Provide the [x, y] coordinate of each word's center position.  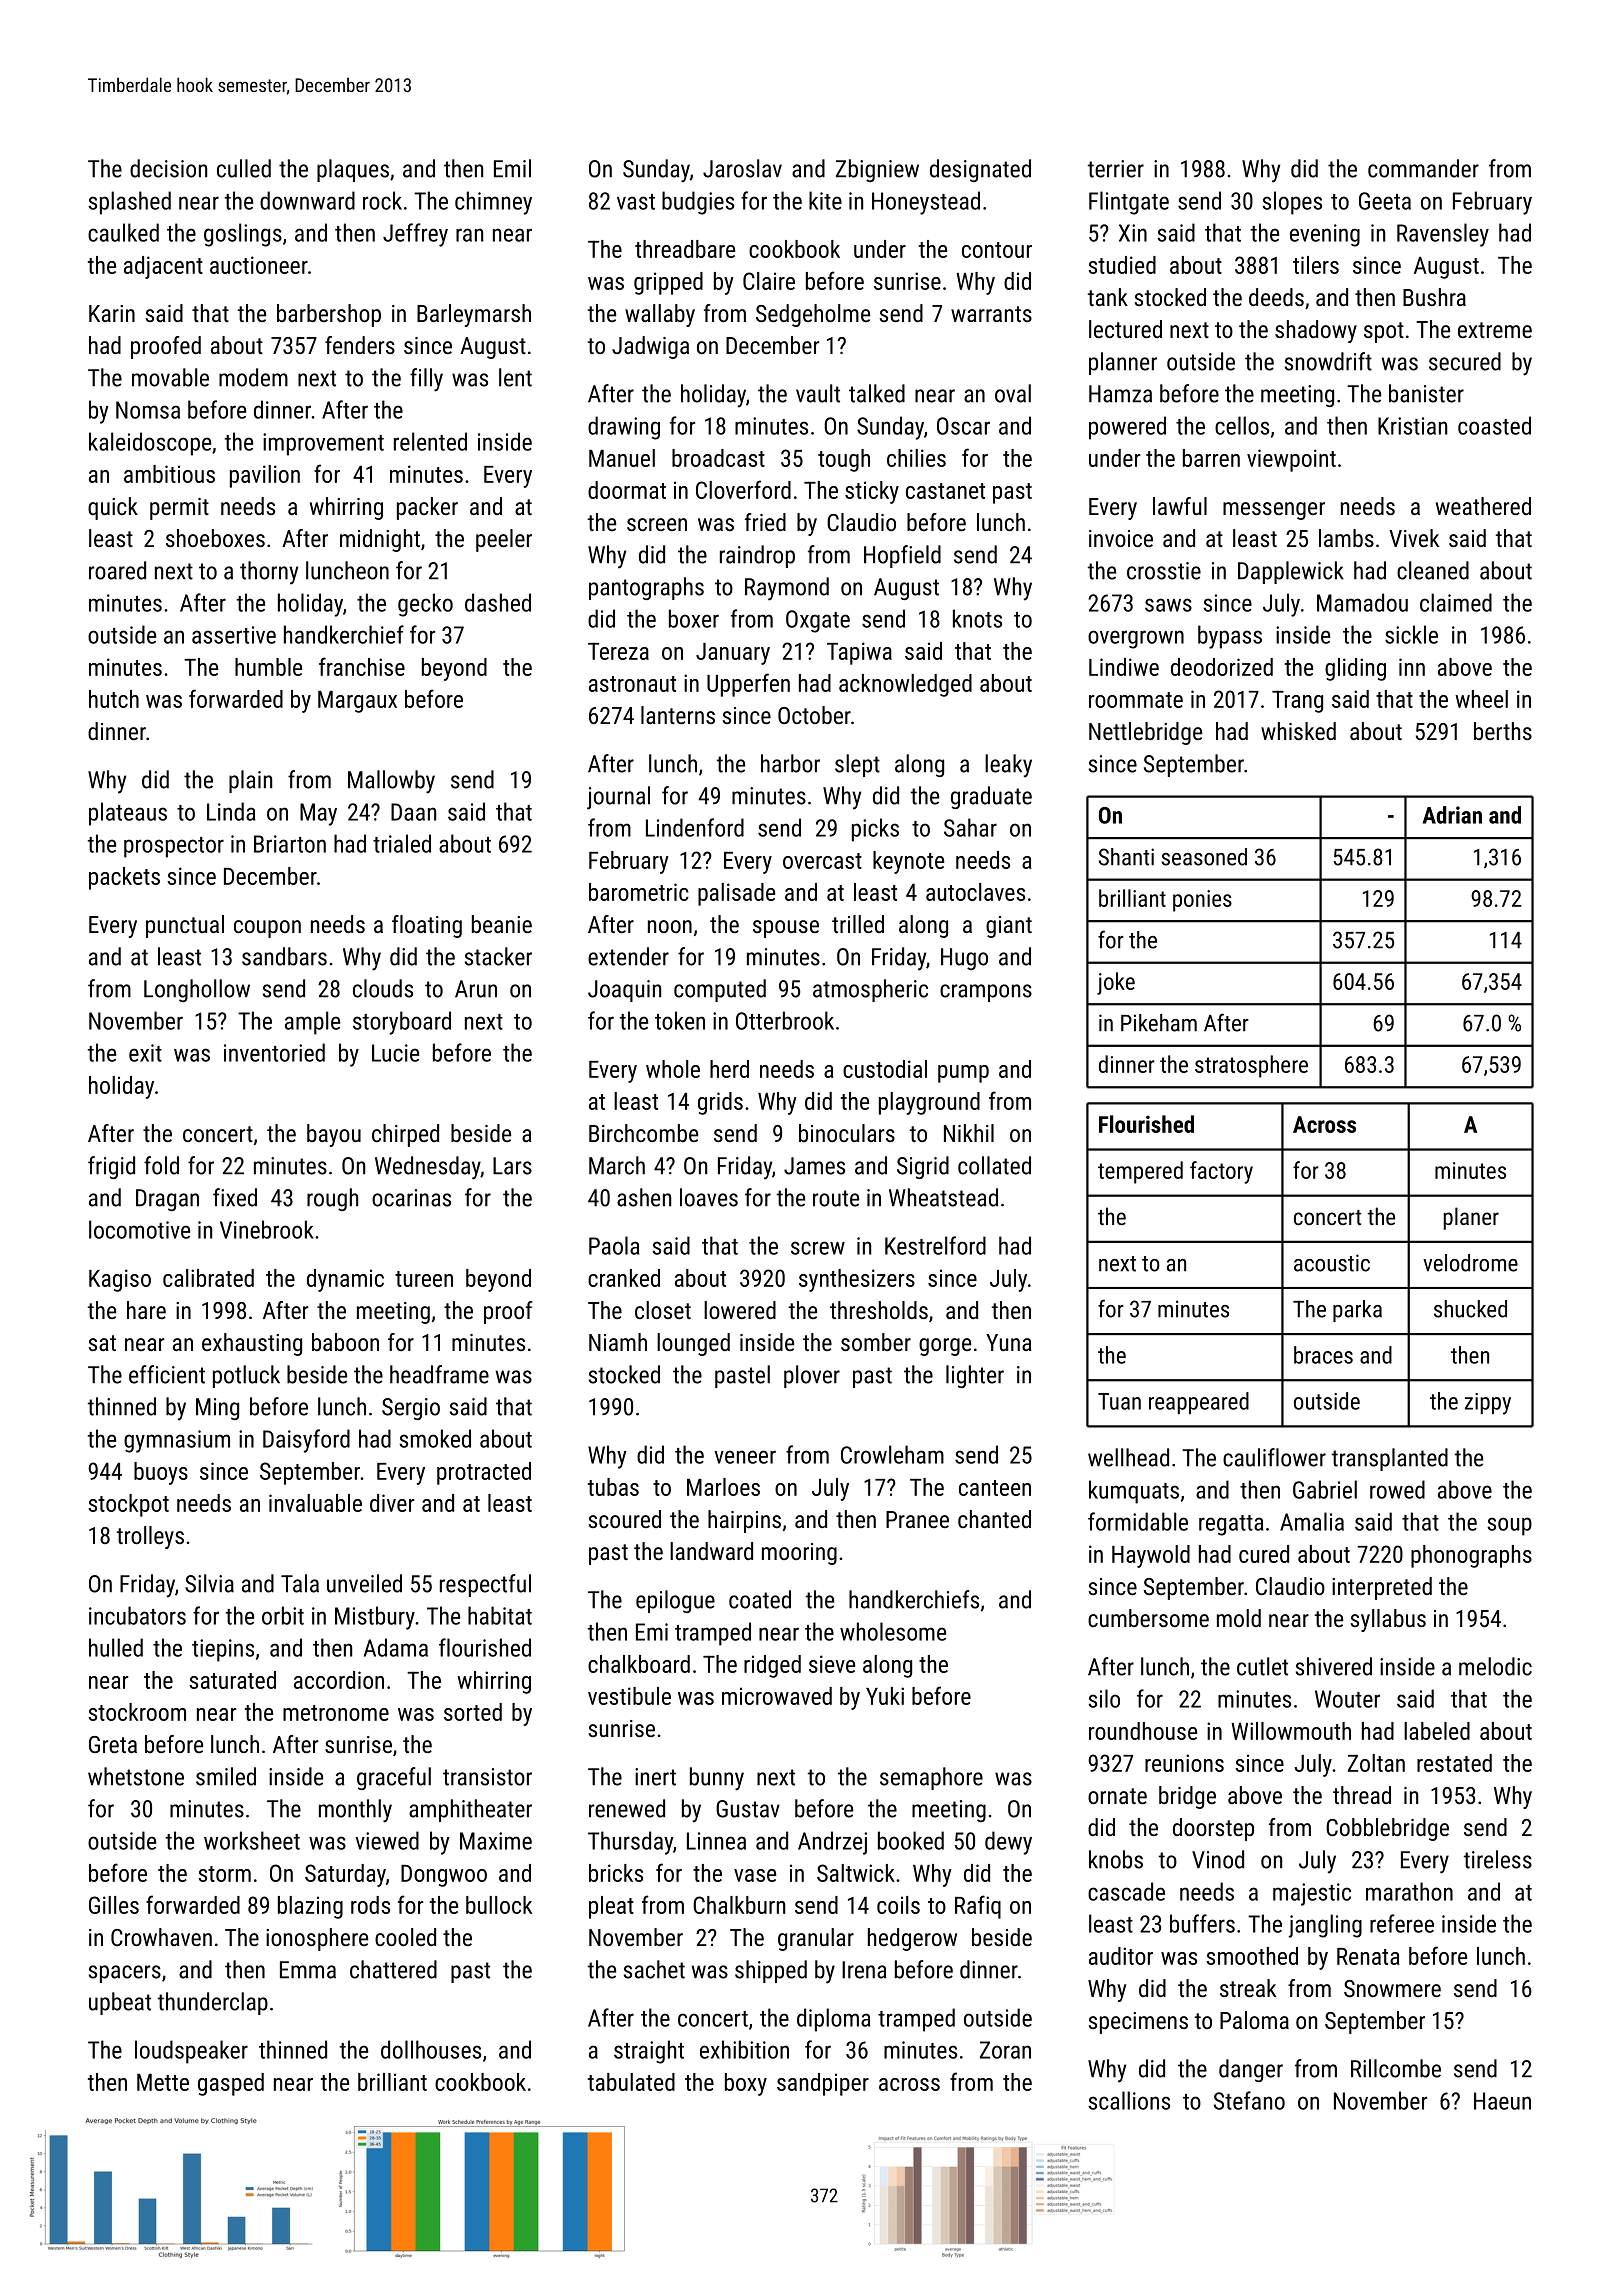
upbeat [120, 2003]
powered [1127, 428]
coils [898, 1905]
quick [113, 508]
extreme [1495, 330]
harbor [790, 763]
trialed [402, 843]
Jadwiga [650, 347]
